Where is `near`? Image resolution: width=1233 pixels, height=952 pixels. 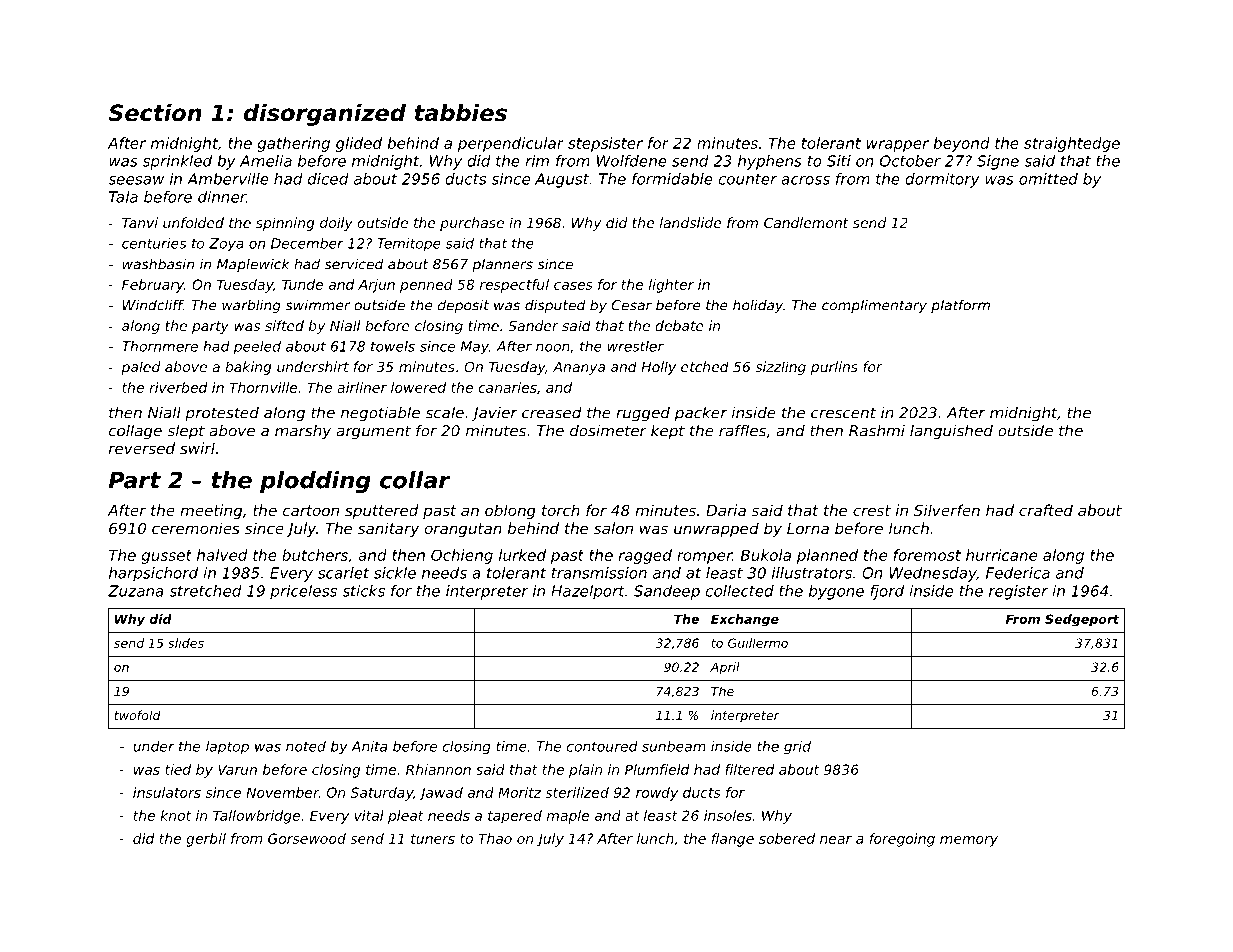
near is located at coordinates (836, 840).
